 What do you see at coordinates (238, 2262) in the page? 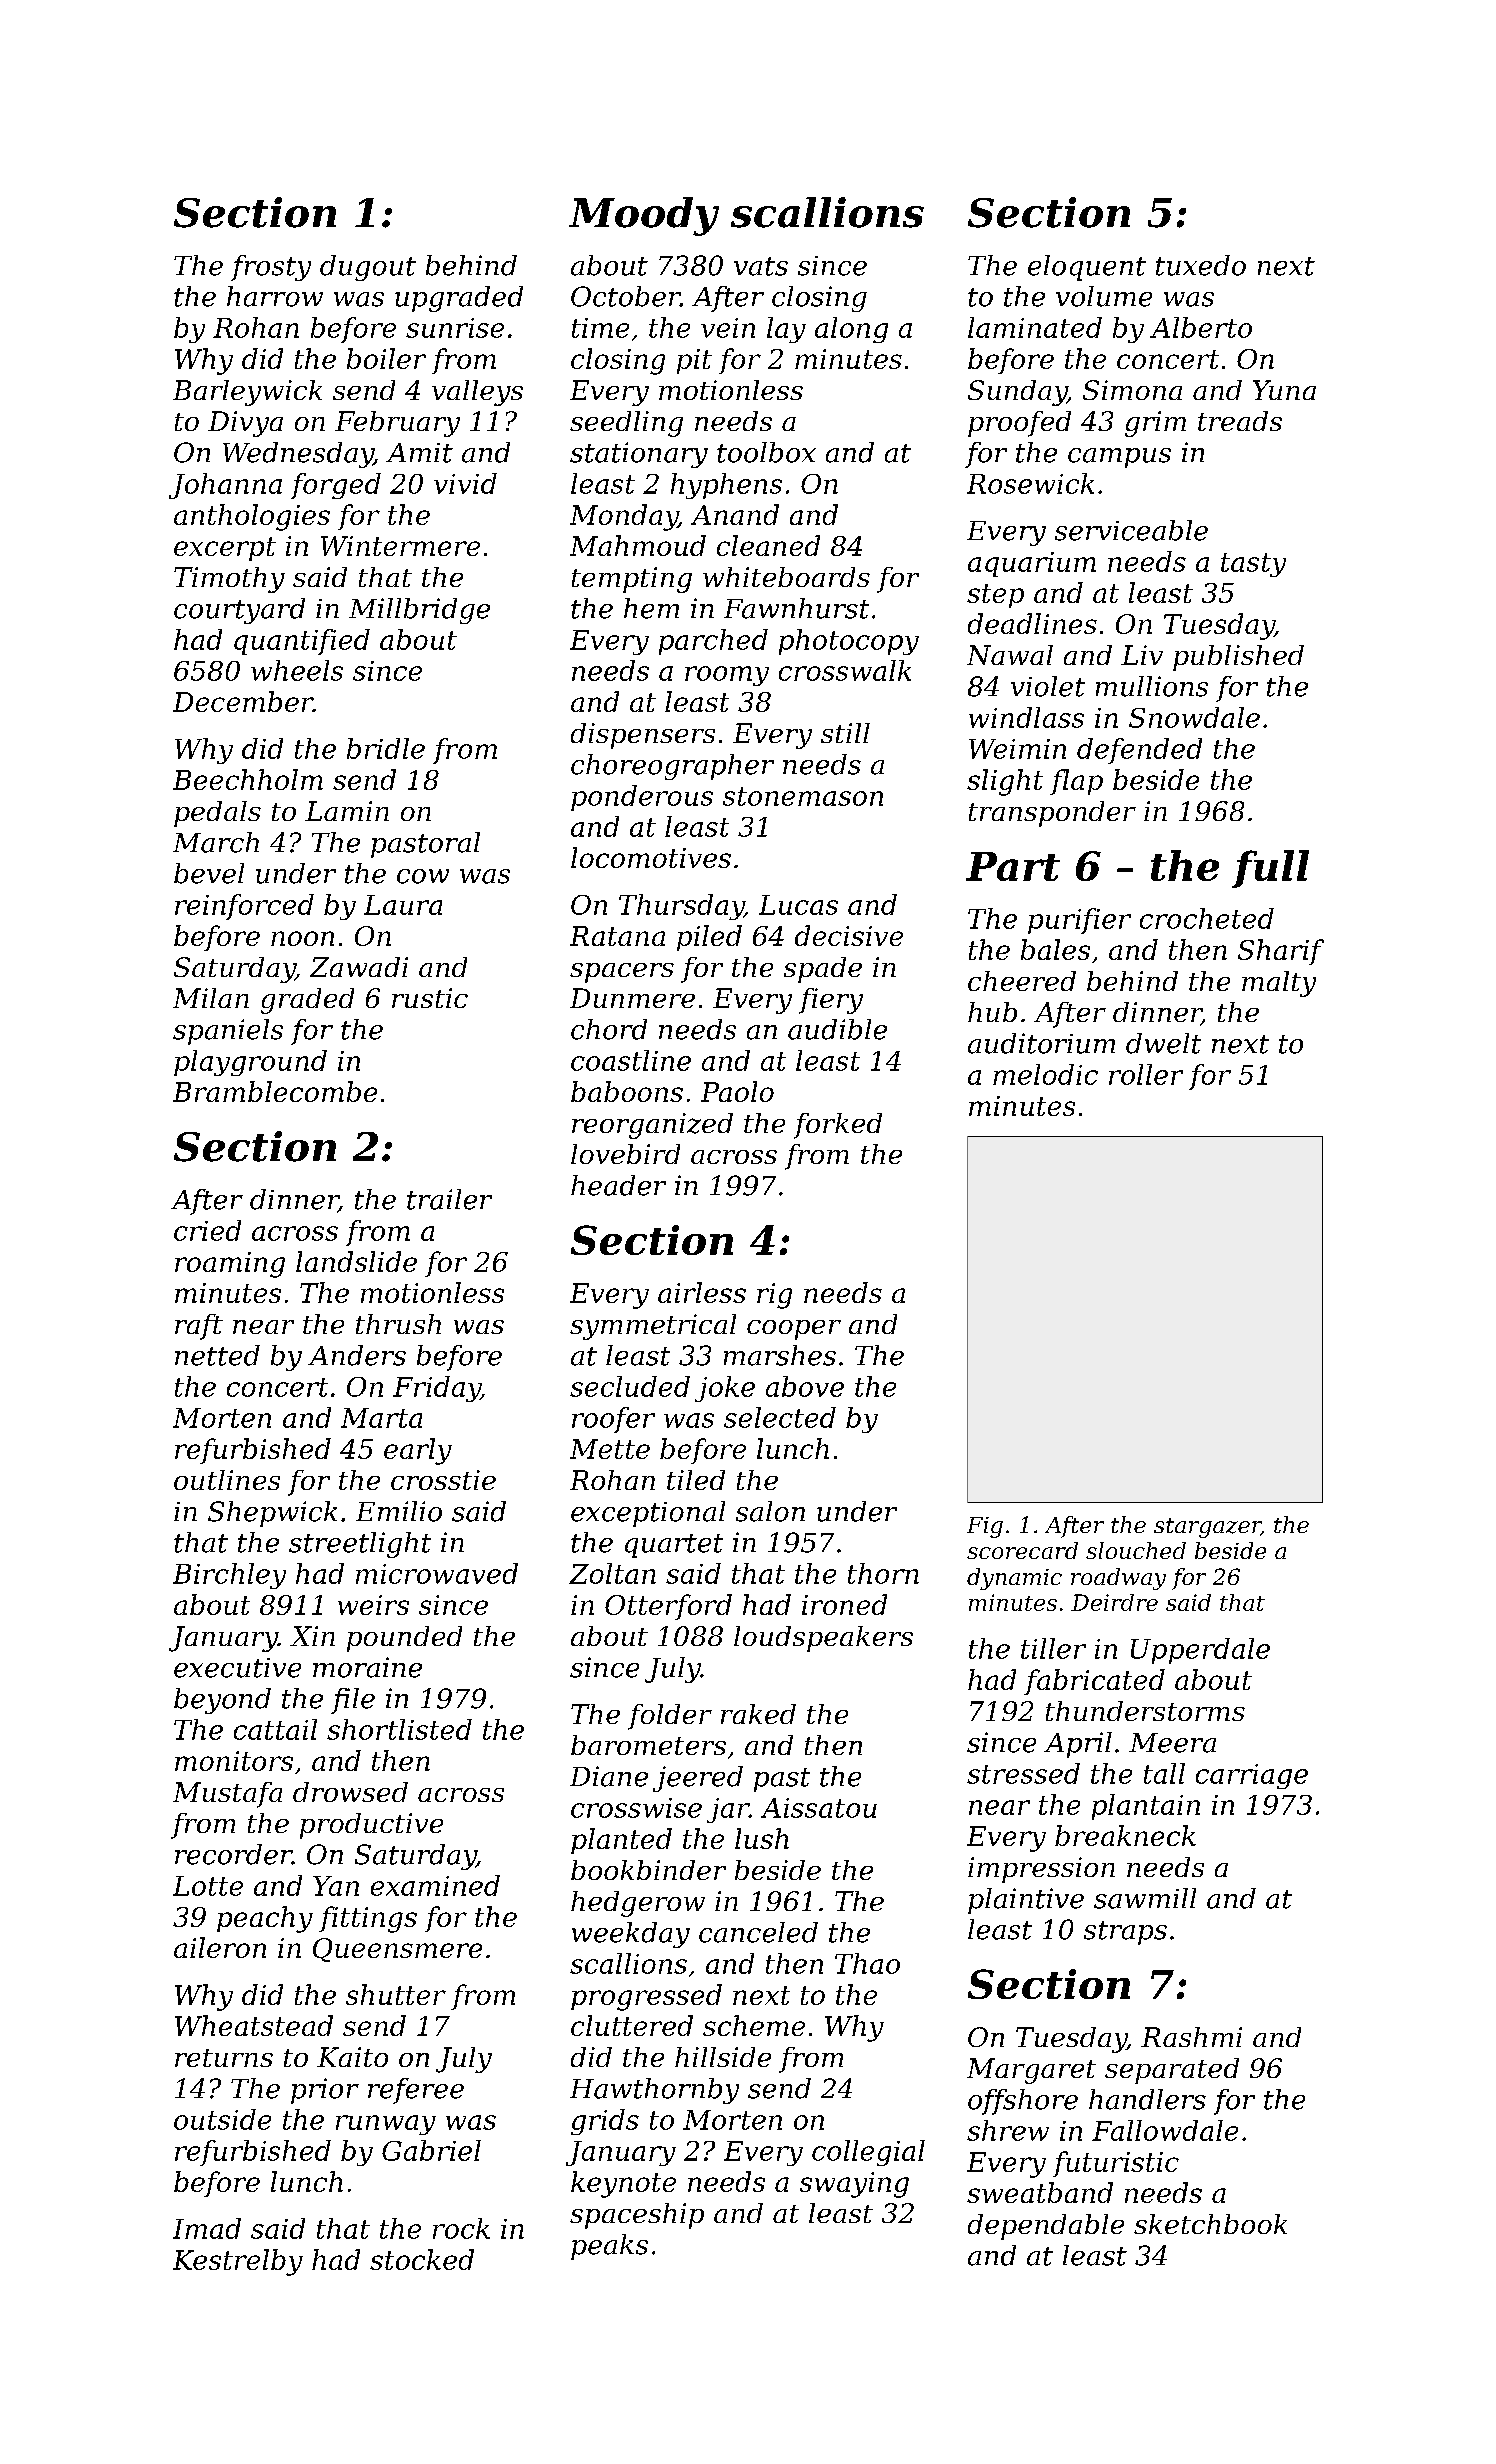
I see `Kestrelby` at bounding box center [238, 2262].
